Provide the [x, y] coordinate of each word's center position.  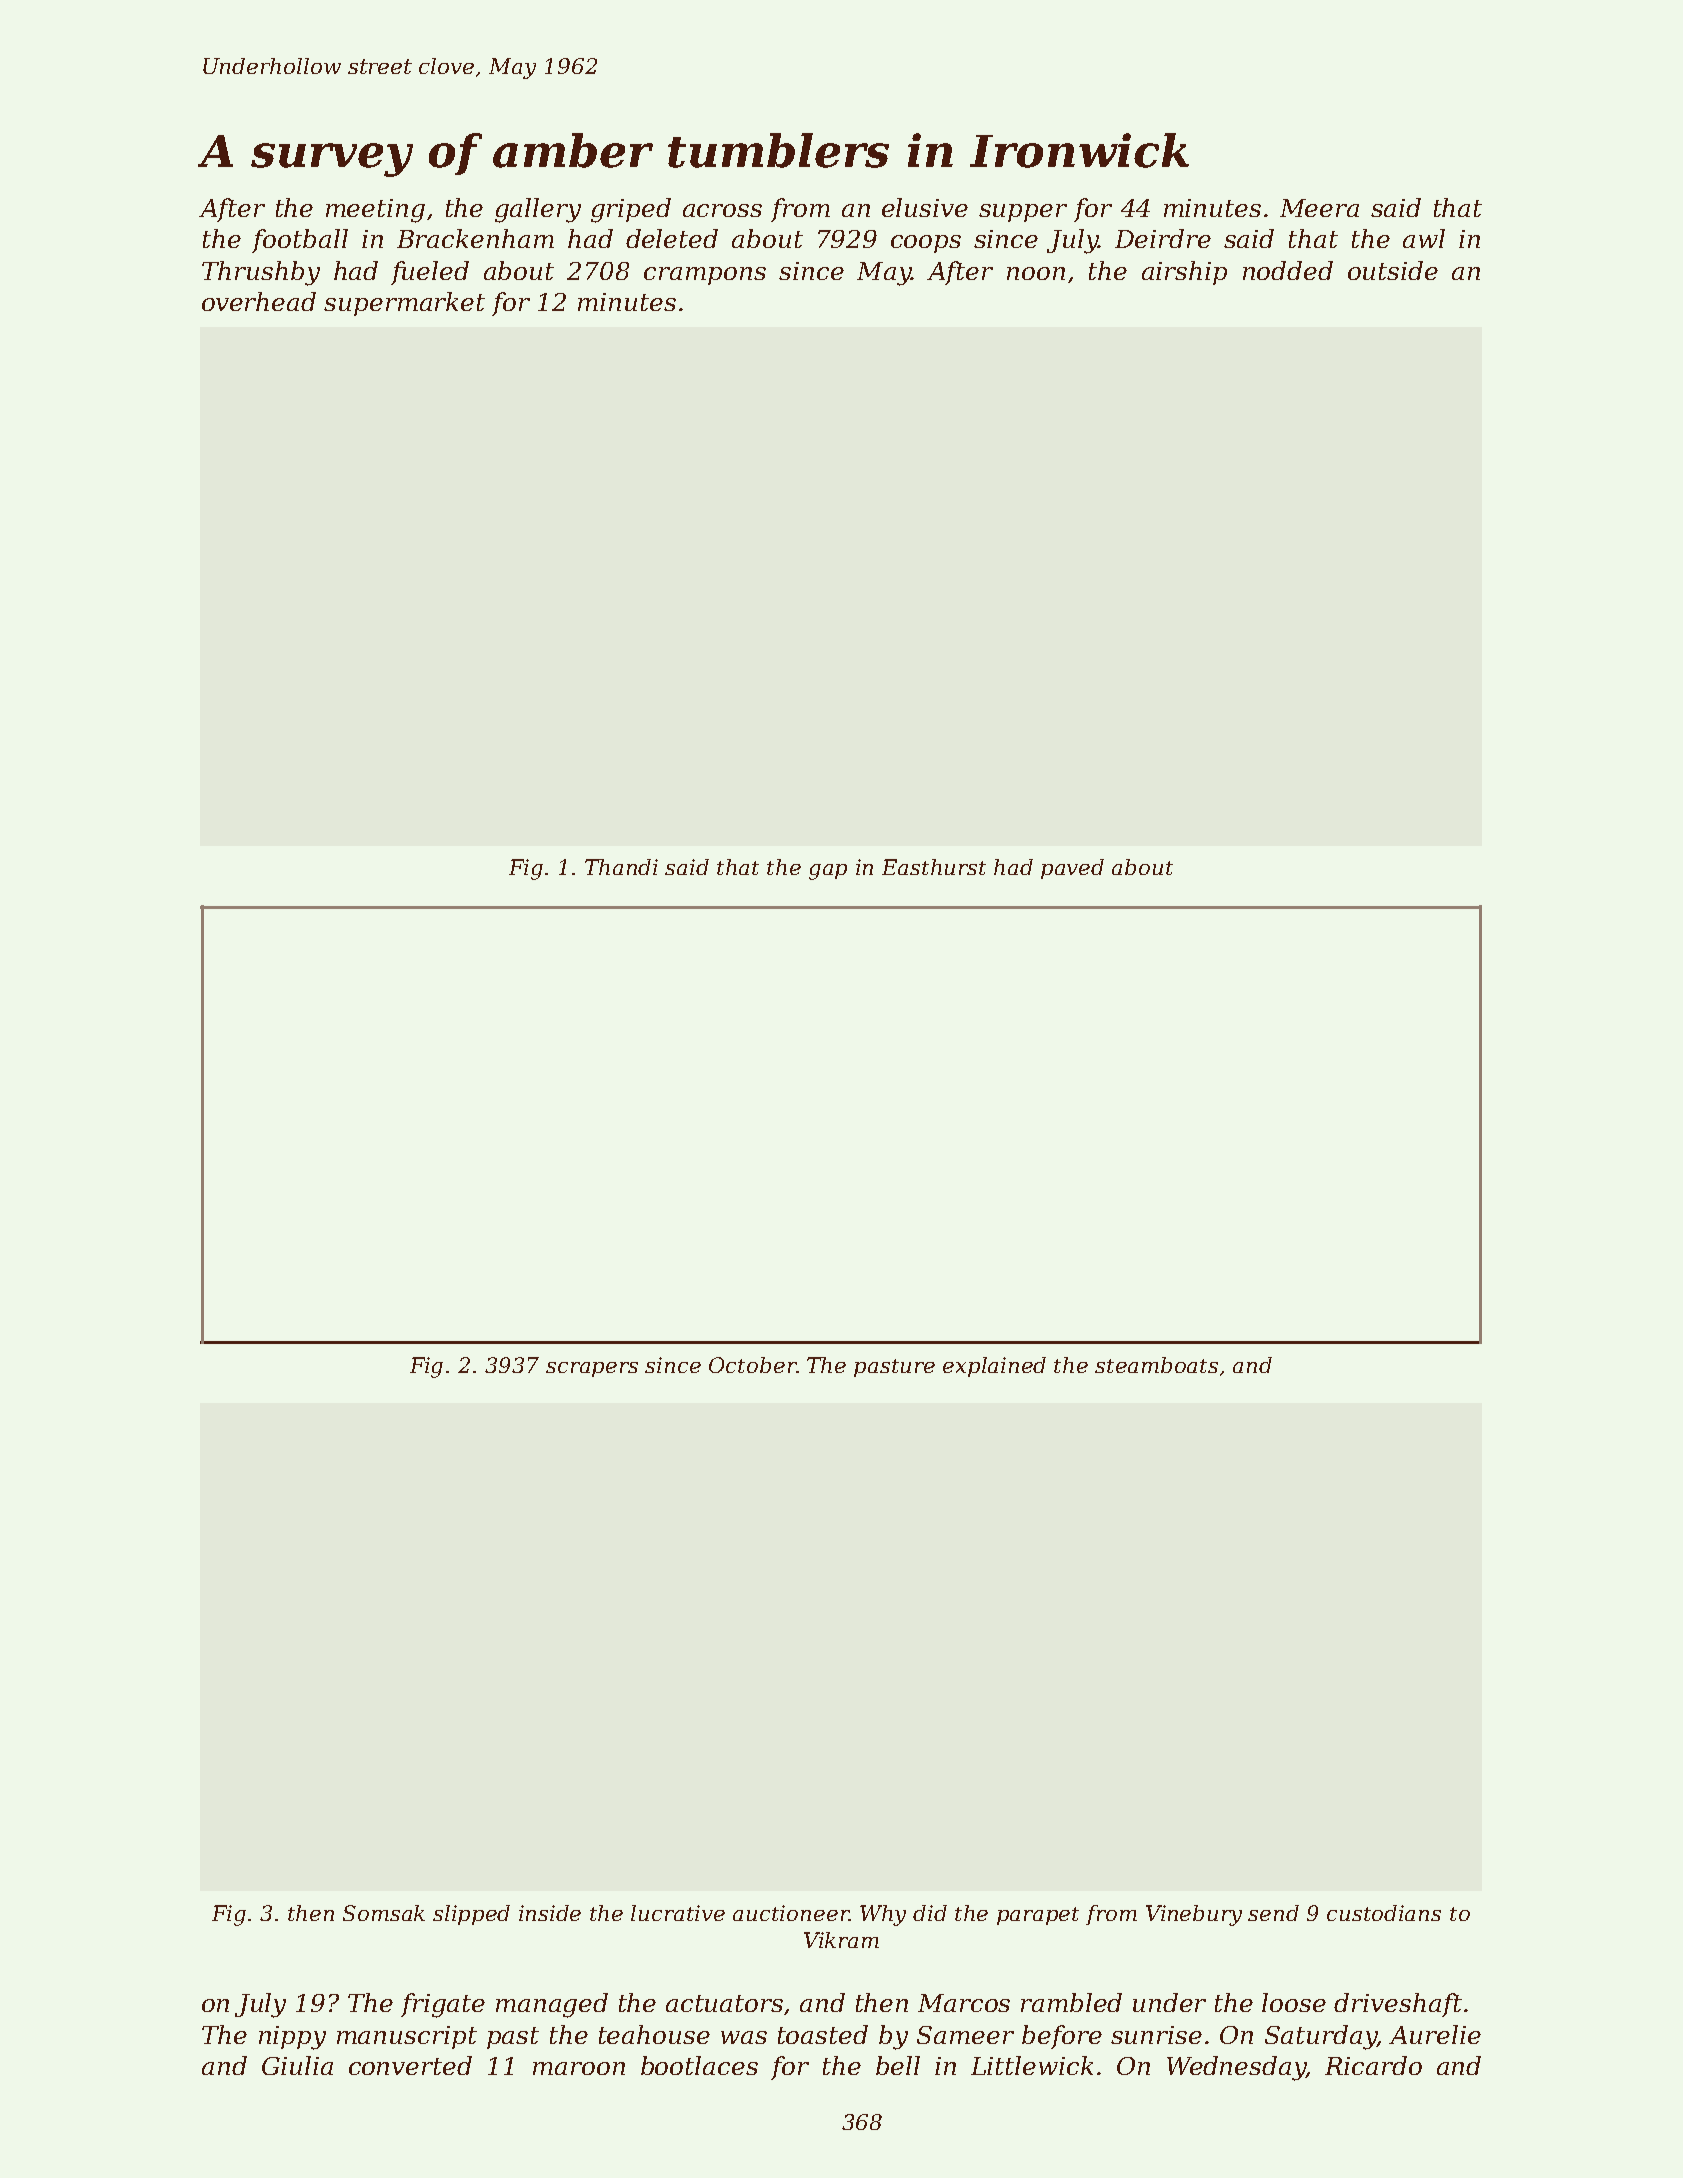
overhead [259, 301]
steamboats [1156, 1365]
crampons [705, 276]
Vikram [841, 1940]
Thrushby [261, 273]
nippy [292, 2038]
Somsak [384, 1913]
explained [994, 1367]
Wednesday [1236, 2068]
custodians [1384, 1913]
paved [1072, 869]
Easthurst [934, 867]
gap [828, 872]
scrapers [592, 1369]
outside [1393, 270]
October [752, 1365]
